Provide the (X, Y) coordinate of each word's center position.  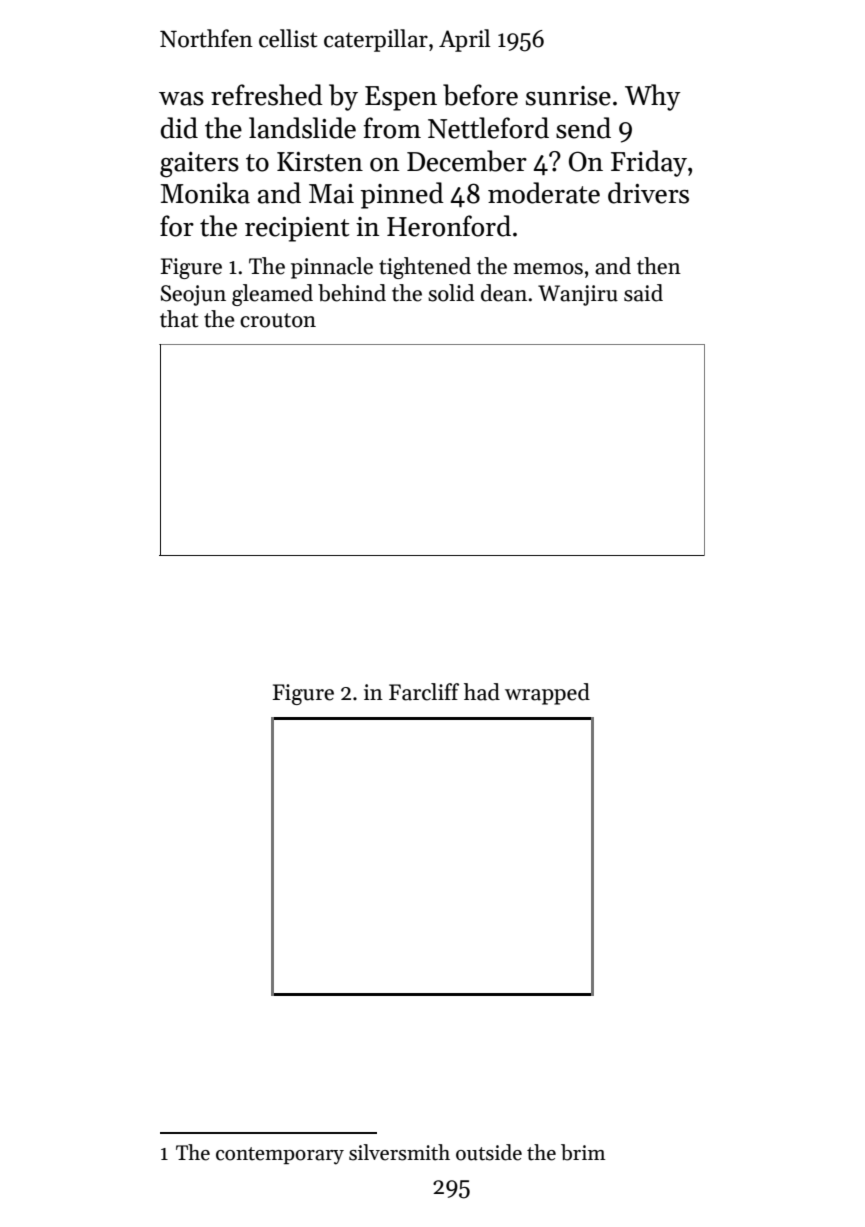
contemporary (280, 1156)
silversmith (399, 1152)
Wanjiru (578, 295)
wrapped (547, 694)
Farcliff (424, 692)
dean (504, 293)
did (179, 128)
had (482, 692)
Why (653, 97)
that (179, 319)
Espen (401, 98)
